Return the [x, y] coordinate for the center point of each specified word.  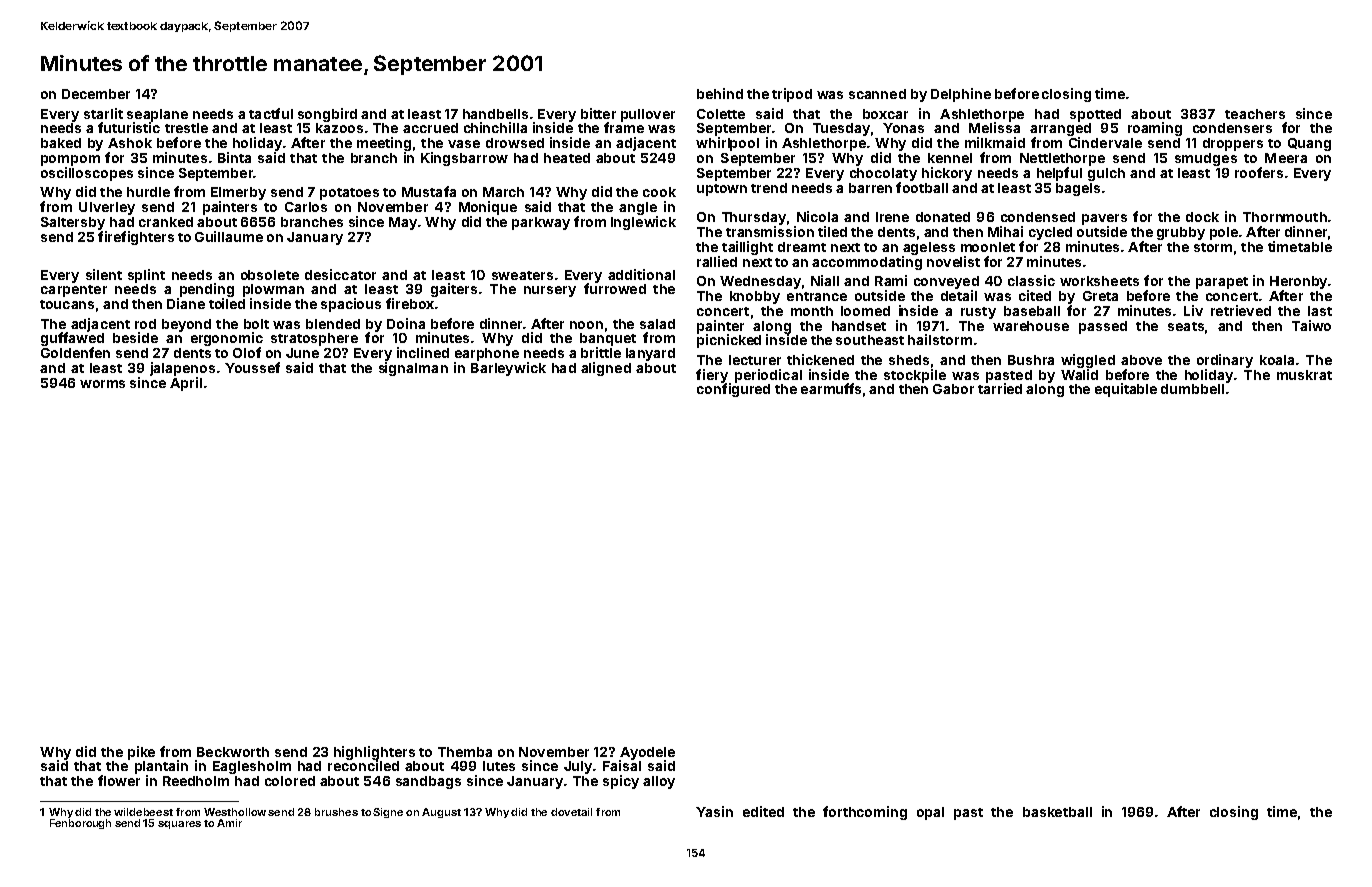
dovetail [571, 812]
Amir [229, 823]
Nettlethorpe [1062, 159]
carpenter [74, 291]
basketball [1057, 812]
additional [641, 274]
